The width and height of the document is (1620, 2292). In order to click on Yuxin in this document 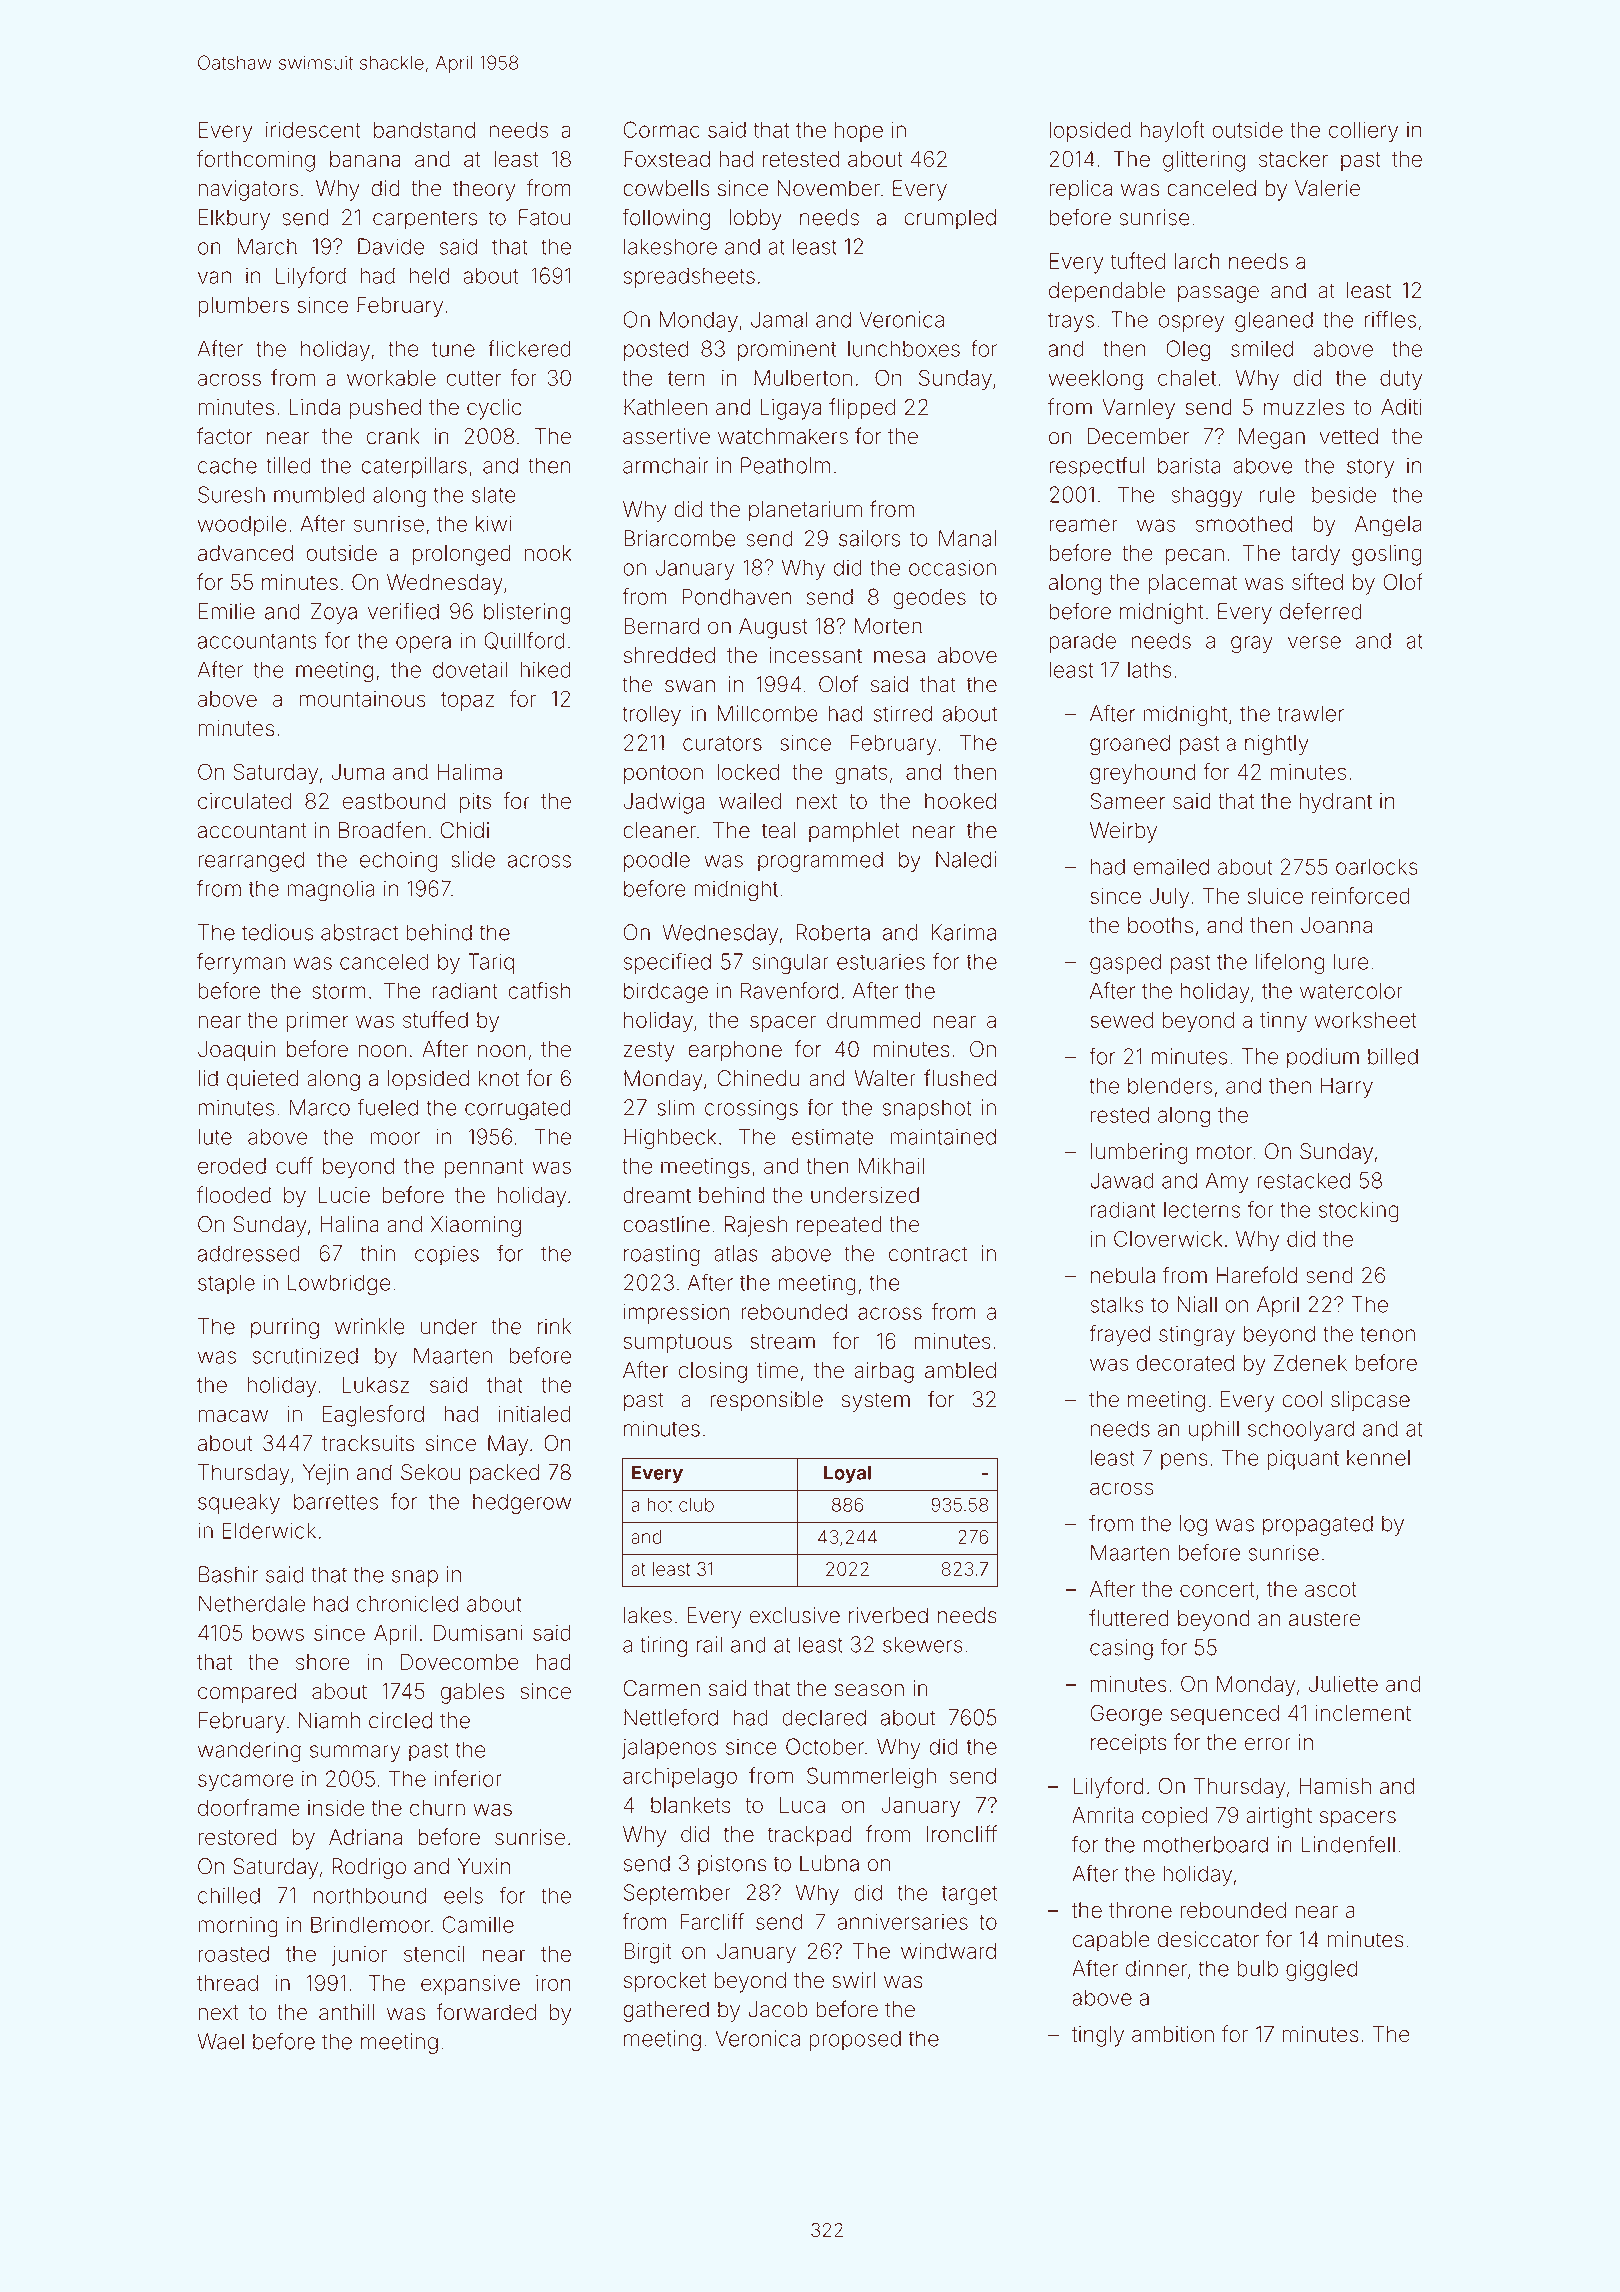, I will do `click(484, 1866)`.
